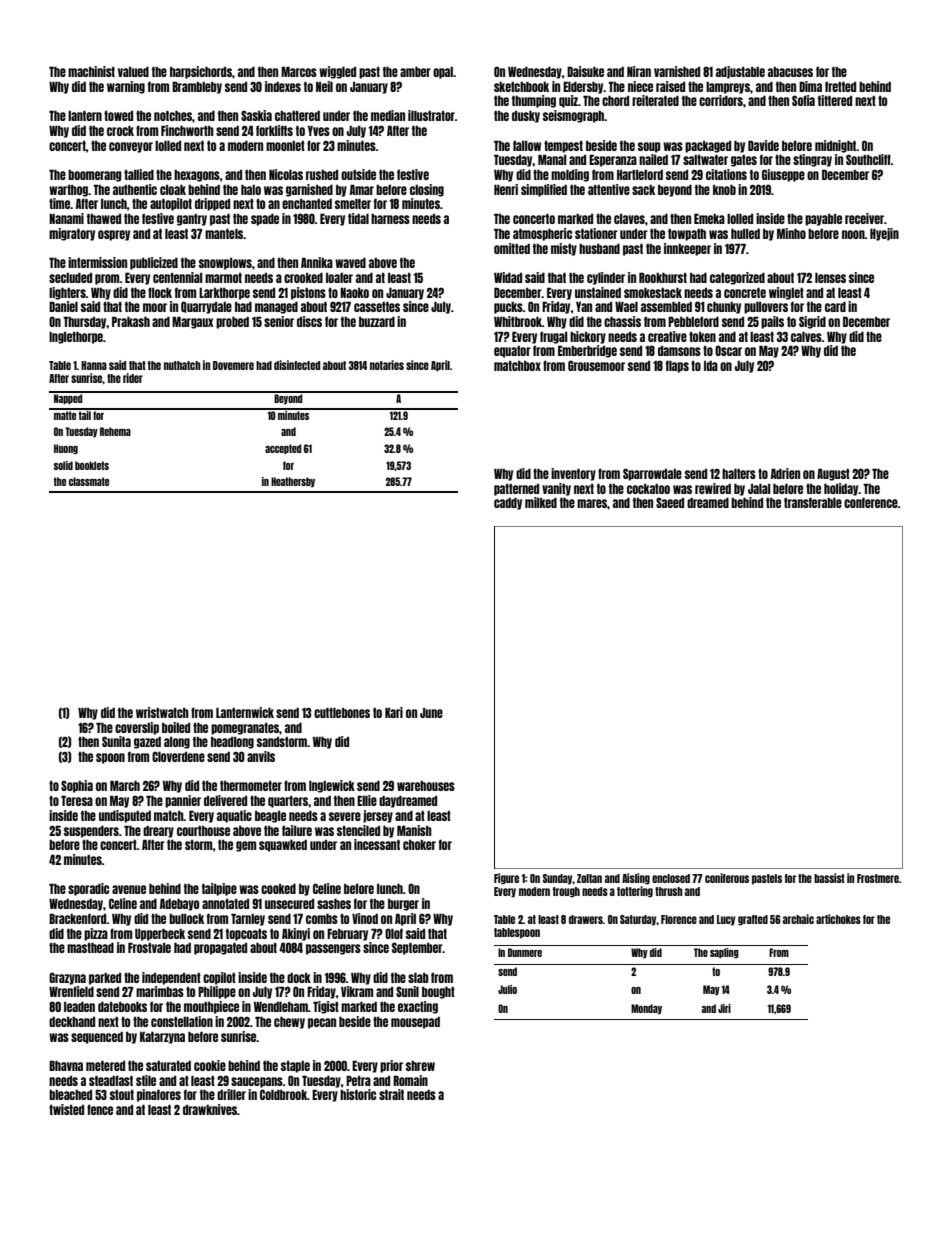  Describe the element at coordinates (231, 1094) in the screenshot. I see `driller` at that location.
